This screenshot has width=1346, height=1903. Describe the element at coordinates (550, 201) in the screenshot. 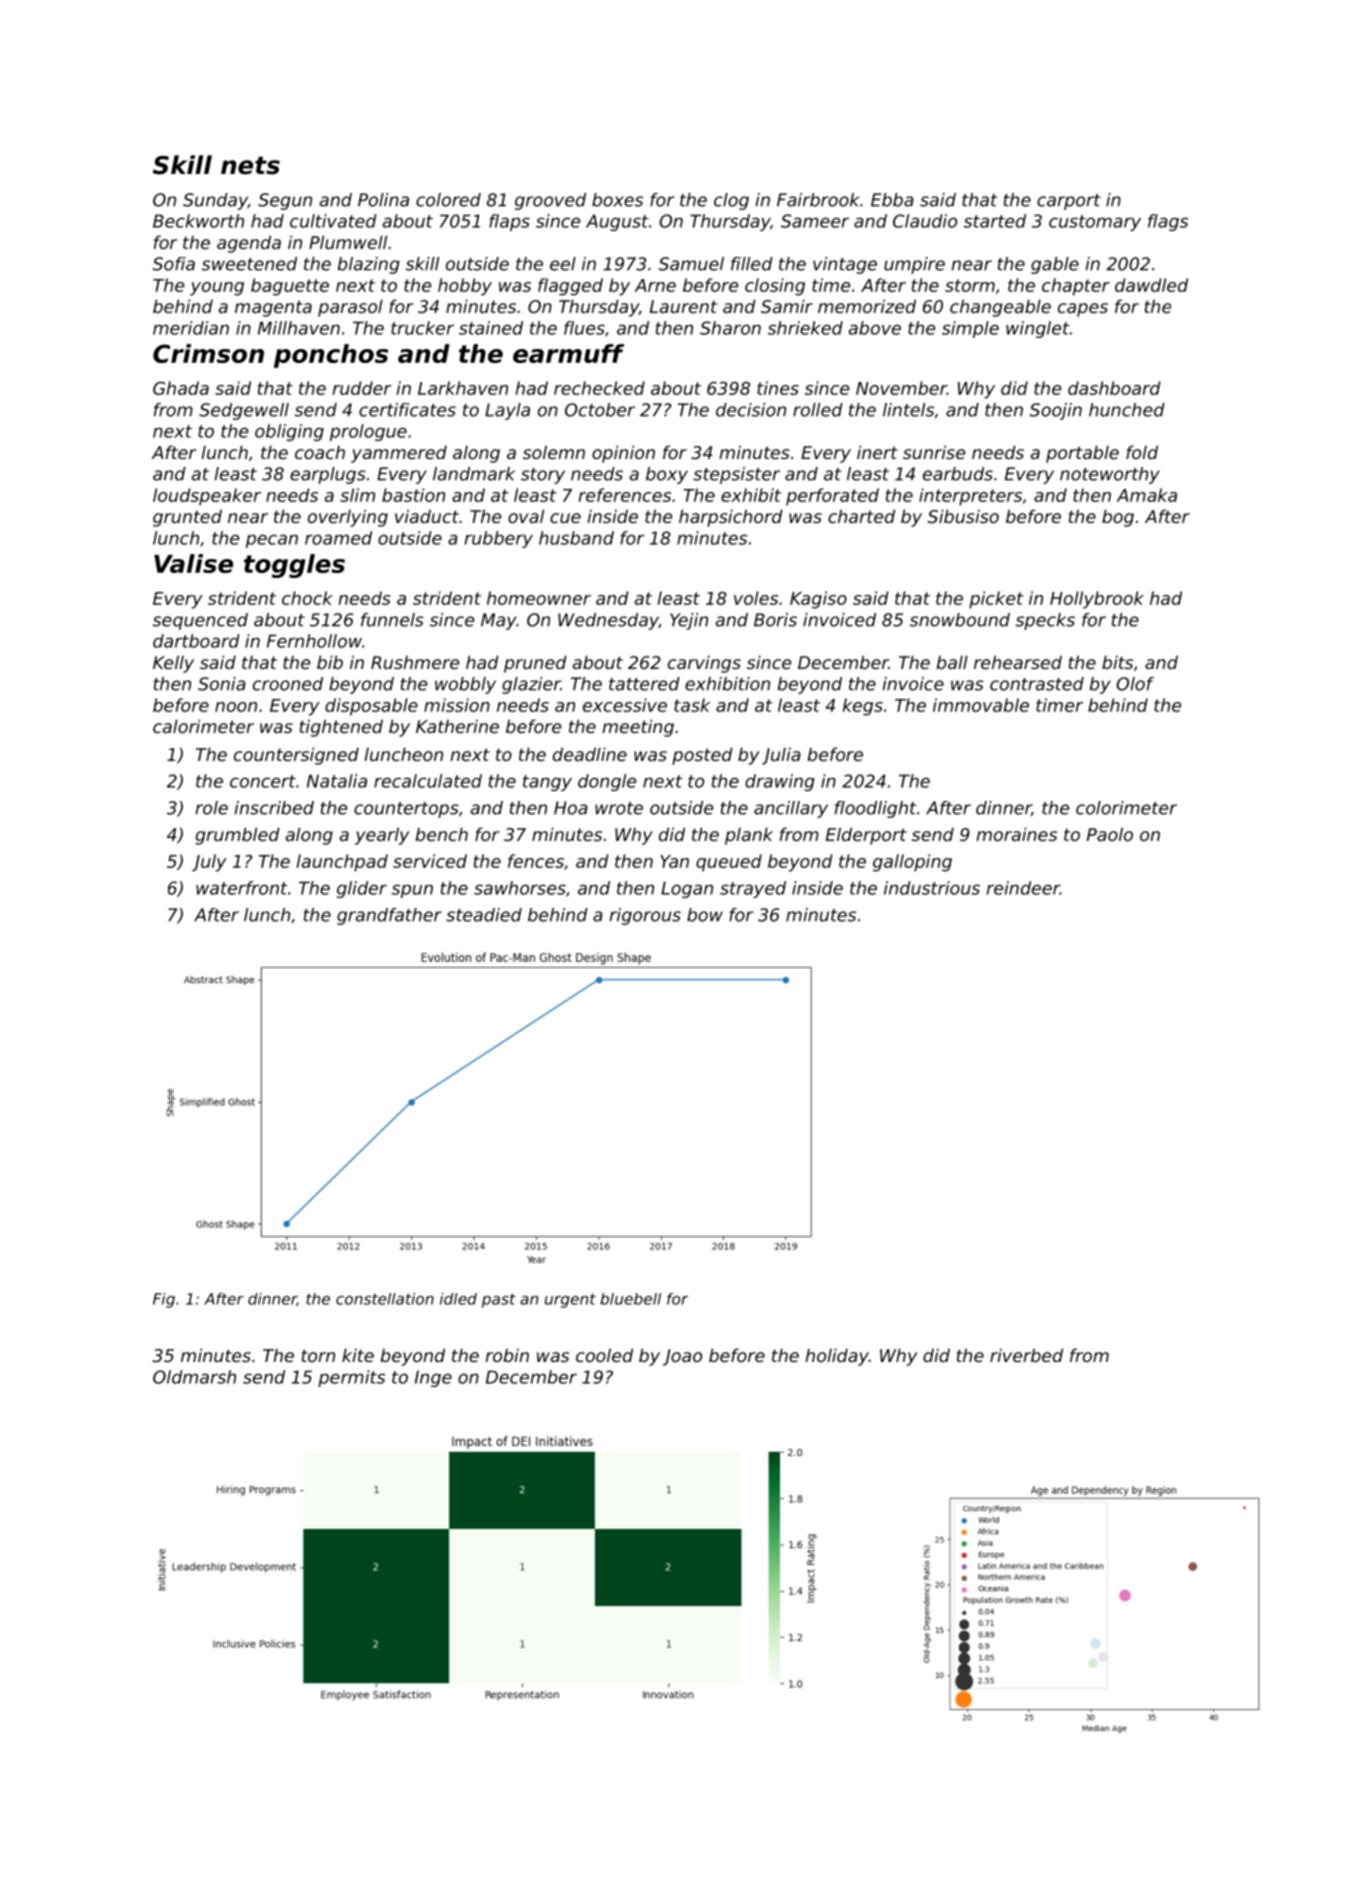

I see `grooved` at that location.
